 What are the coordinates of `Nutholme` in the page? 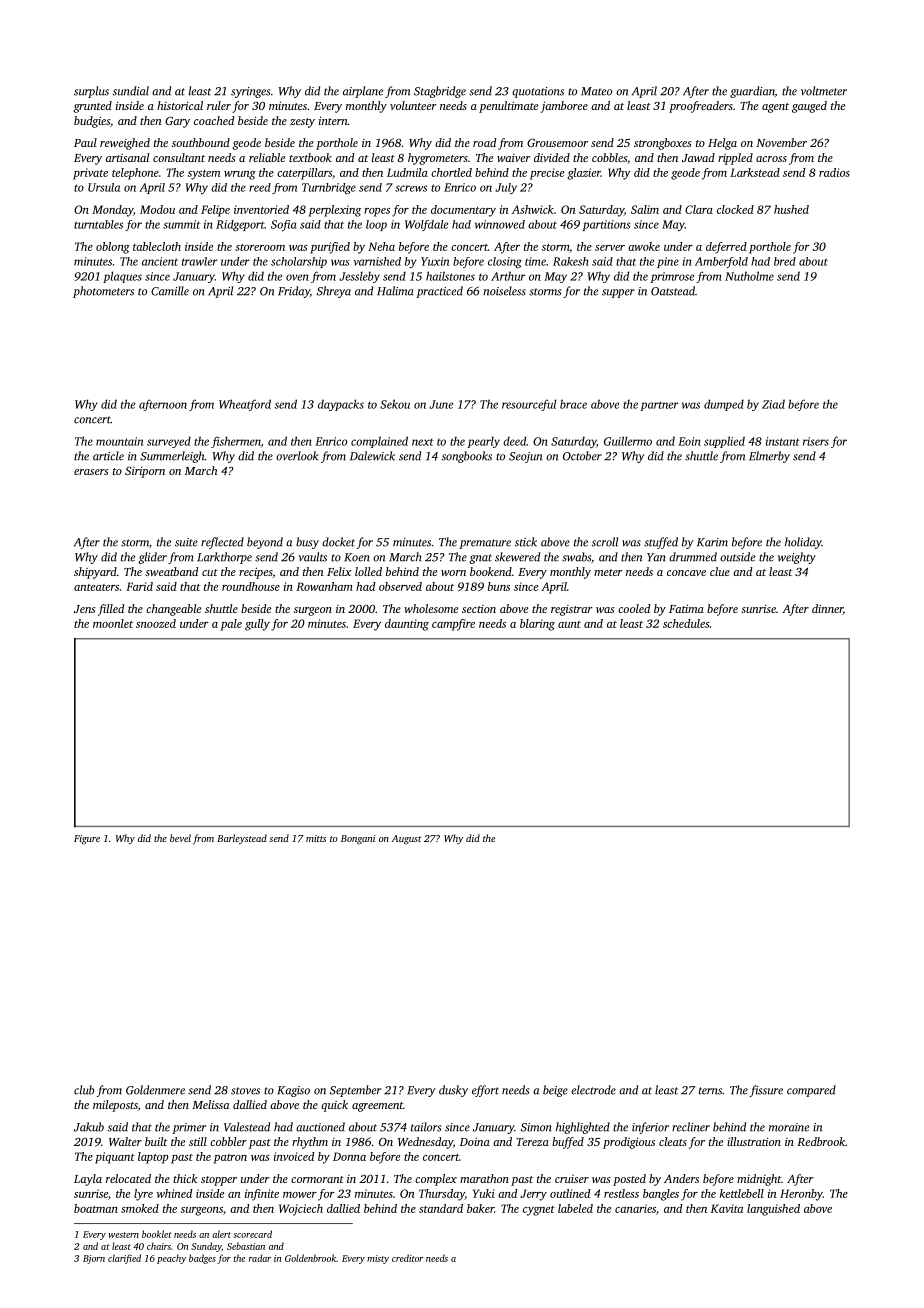 It's located at (749, 276).
